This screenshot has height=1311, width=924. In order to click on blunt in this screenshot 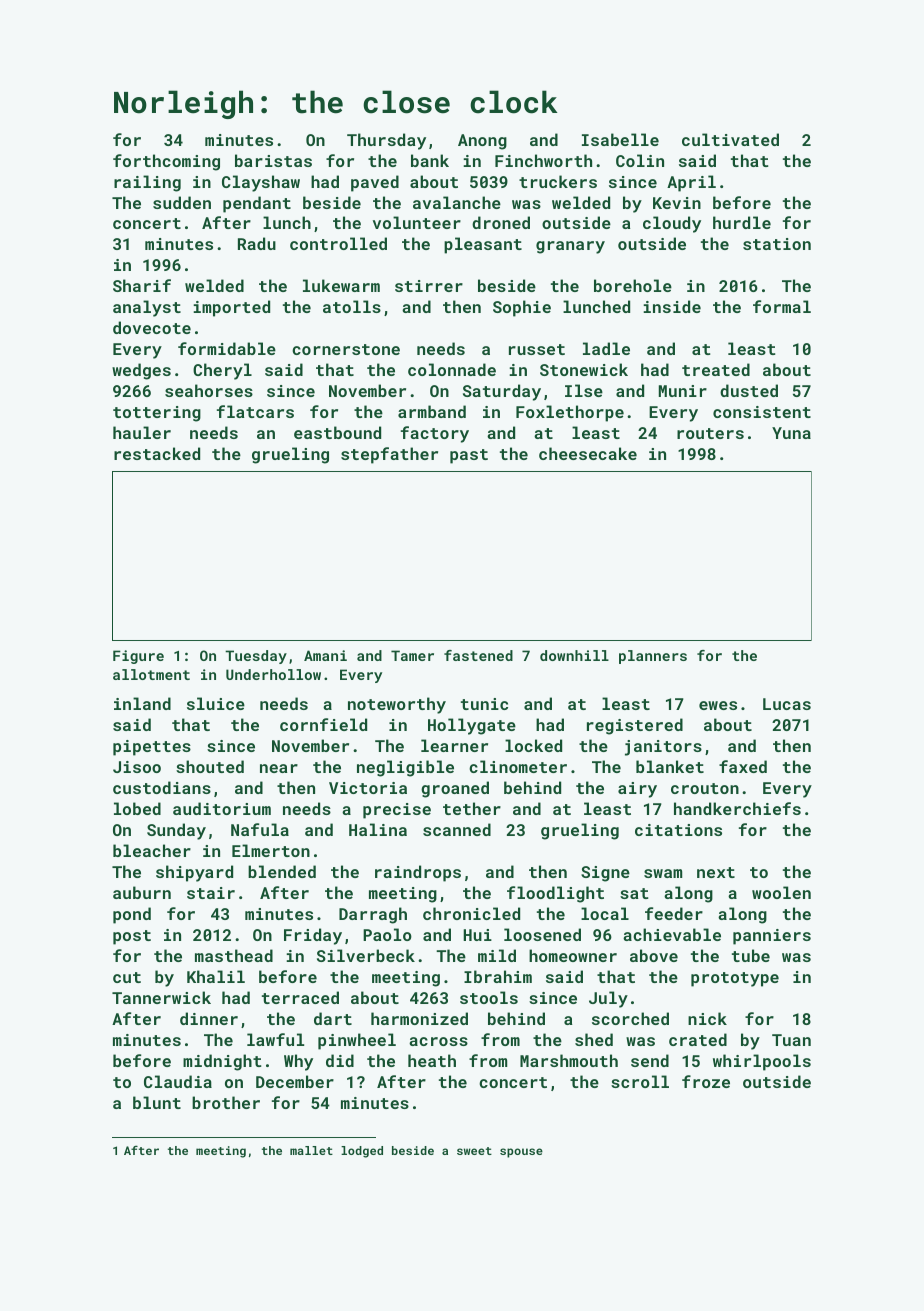, I will do `click(157, 1102)`.
